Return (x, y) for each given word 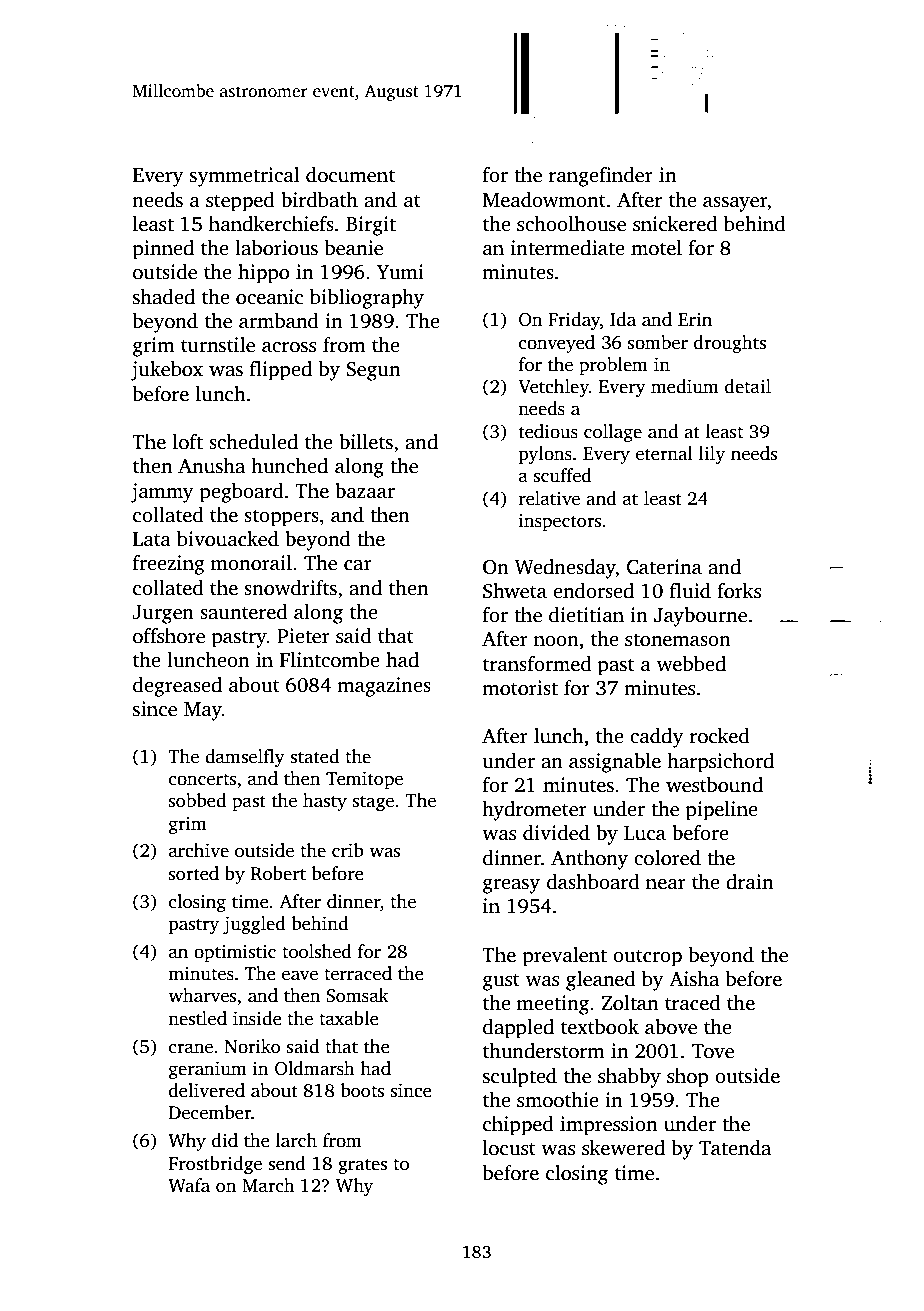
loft (188, 442)
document (350, 175)
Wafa (189, 1185)
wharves (202, 995)
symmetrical (244, 177)
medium (685, 386)
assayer (735, 204)
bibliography (367, 299)
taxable (349, 1018)
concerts (202, 780)
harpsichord (720, 763)
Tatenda (735, 1148)
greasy (511, 886)
